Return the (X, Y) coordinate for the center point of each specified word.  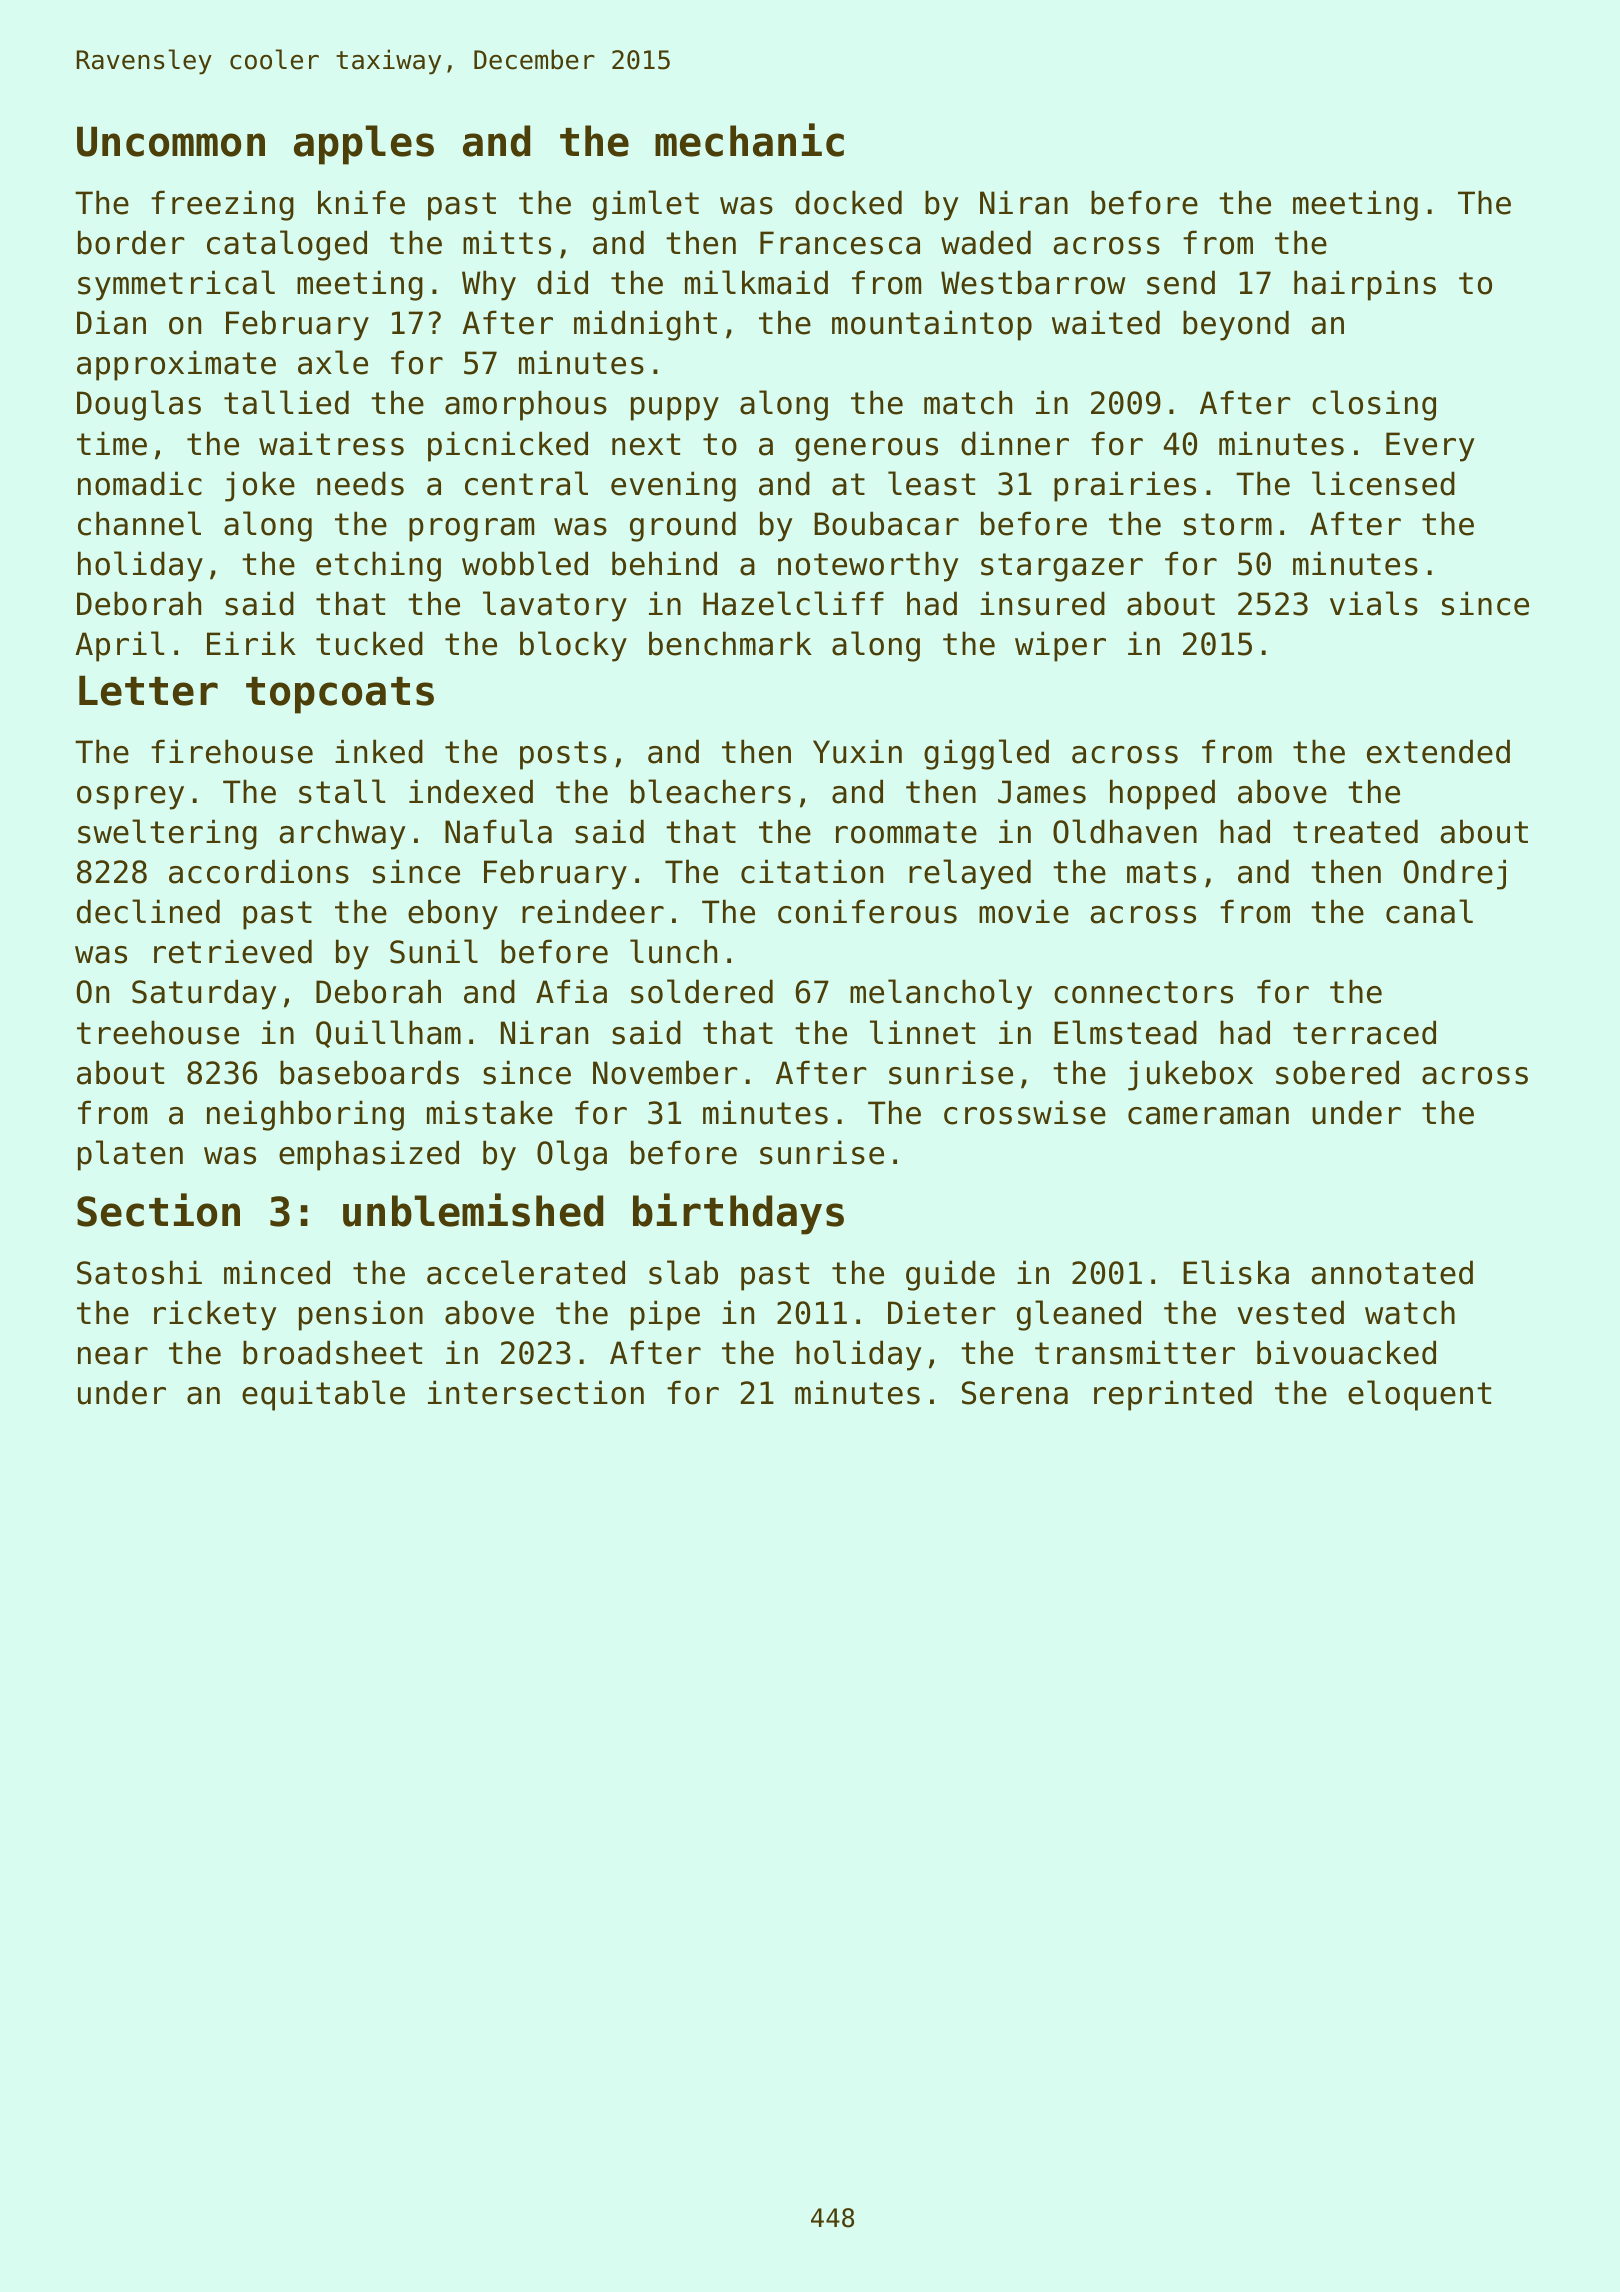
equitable (323, 1395)
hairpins (1365, 285)
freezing (222, 205)
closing (1374, 405)
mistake (490, 1112)
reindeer (593, 911)
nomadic (140, 483)
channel (139, 523)
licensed (1383, 483)
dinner (1015, 443)
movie (1024, 911)
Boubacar (886, 523)
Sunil (434, 951)
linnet (922, 1032)
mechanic (749, 140)
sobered (1337, 1072)
